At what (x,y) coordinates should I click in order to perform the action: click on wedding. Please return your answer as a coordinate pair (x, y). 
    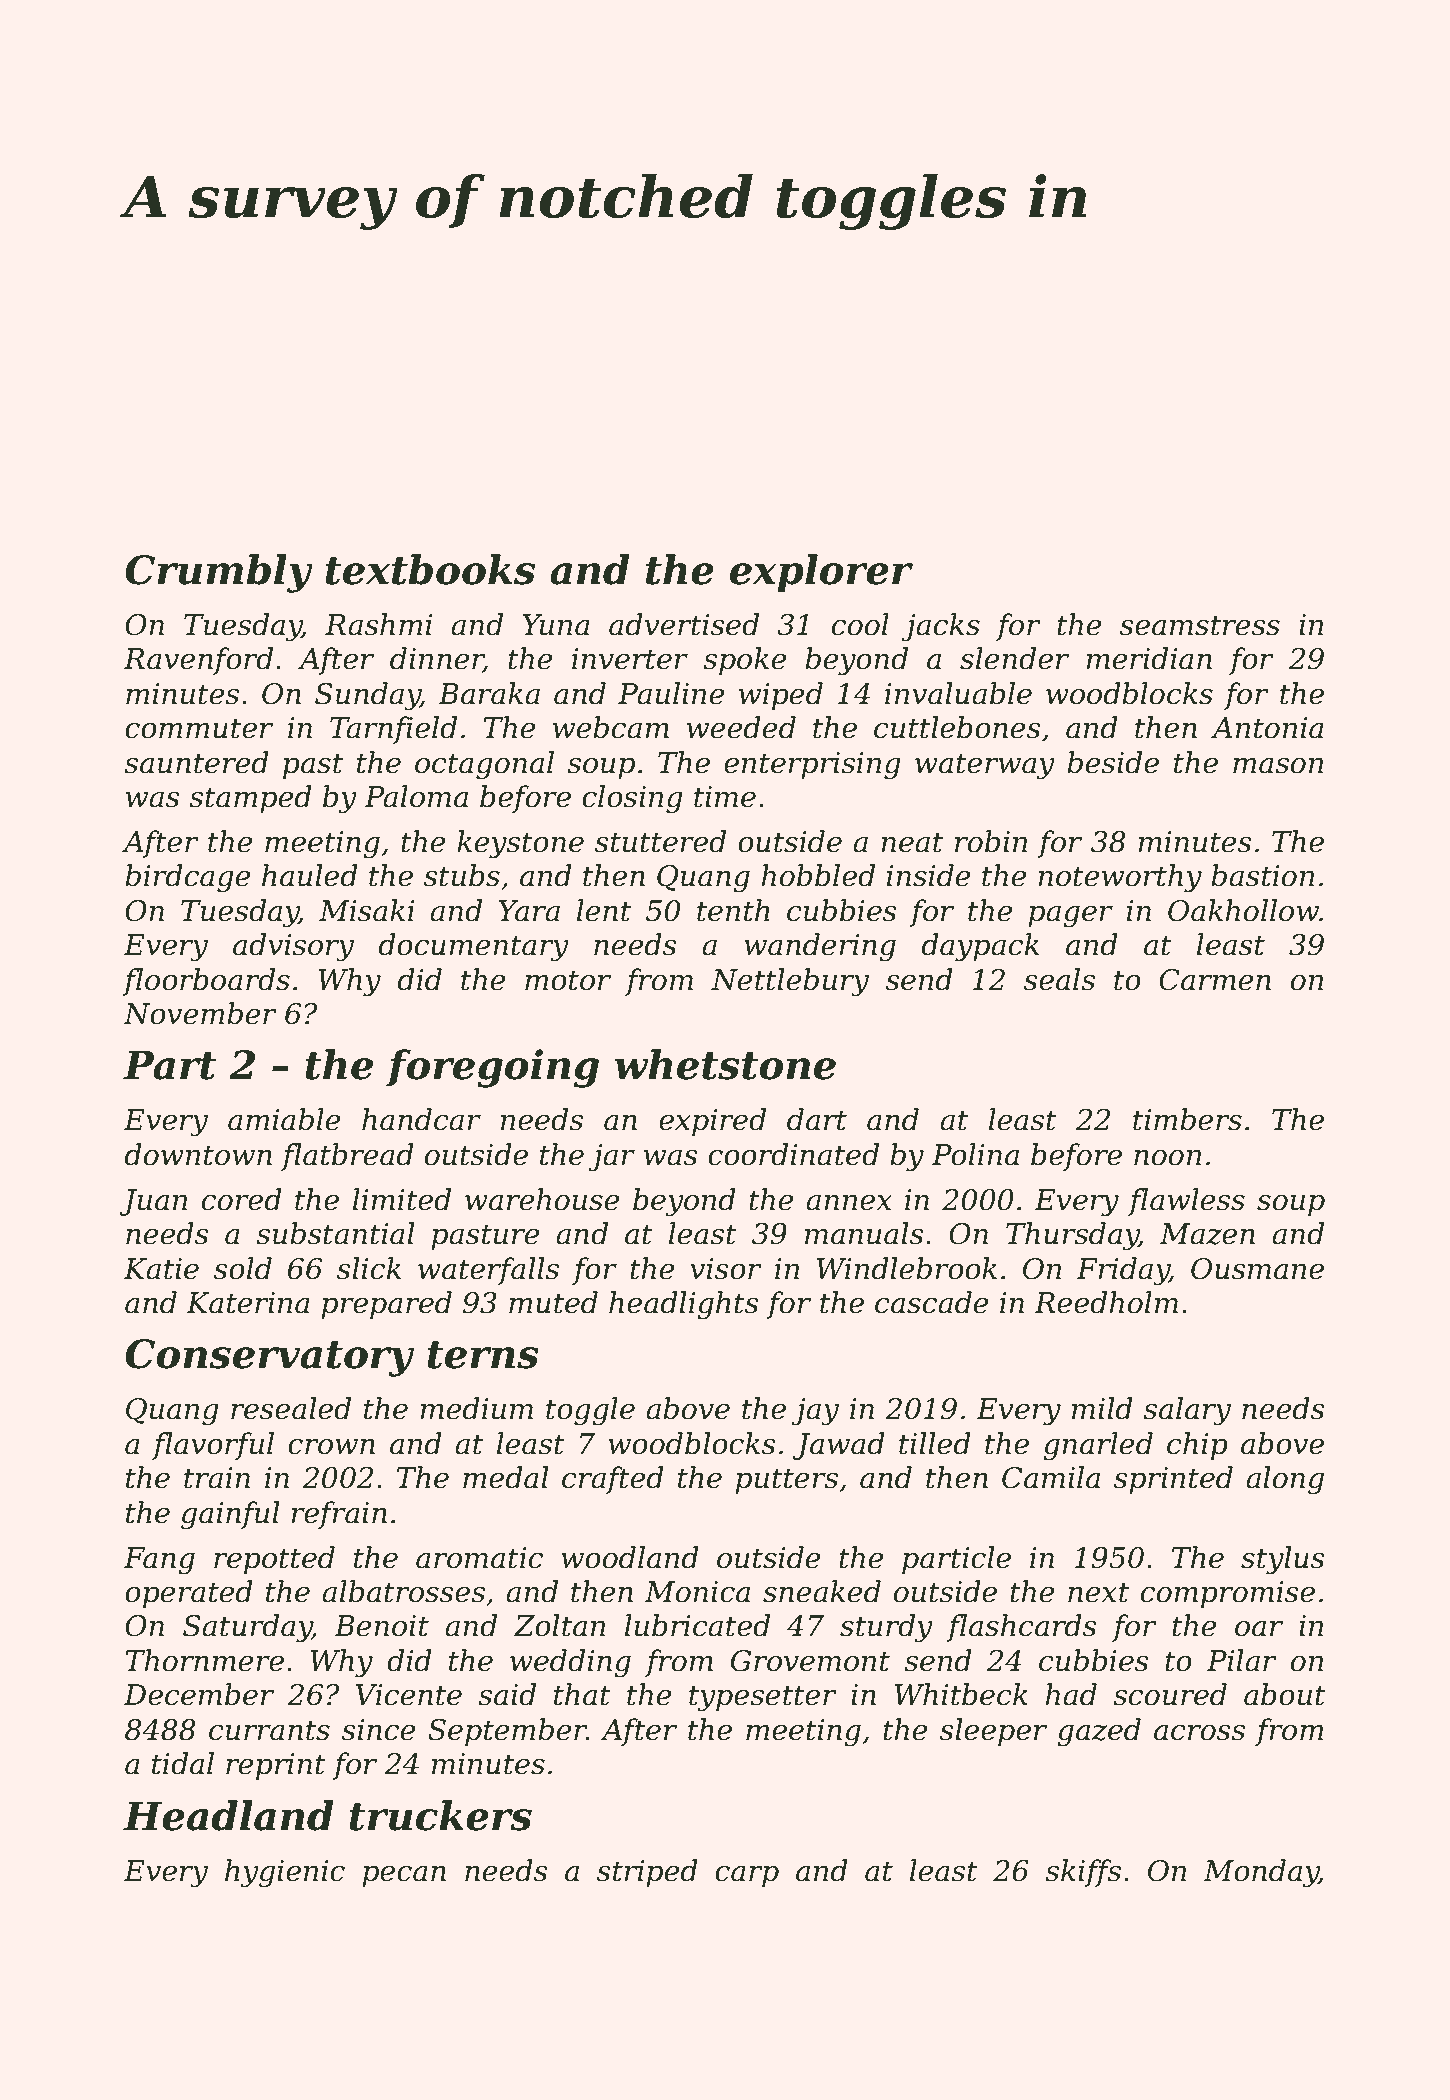
    Looking at the image, I should click on (570, 1663).
